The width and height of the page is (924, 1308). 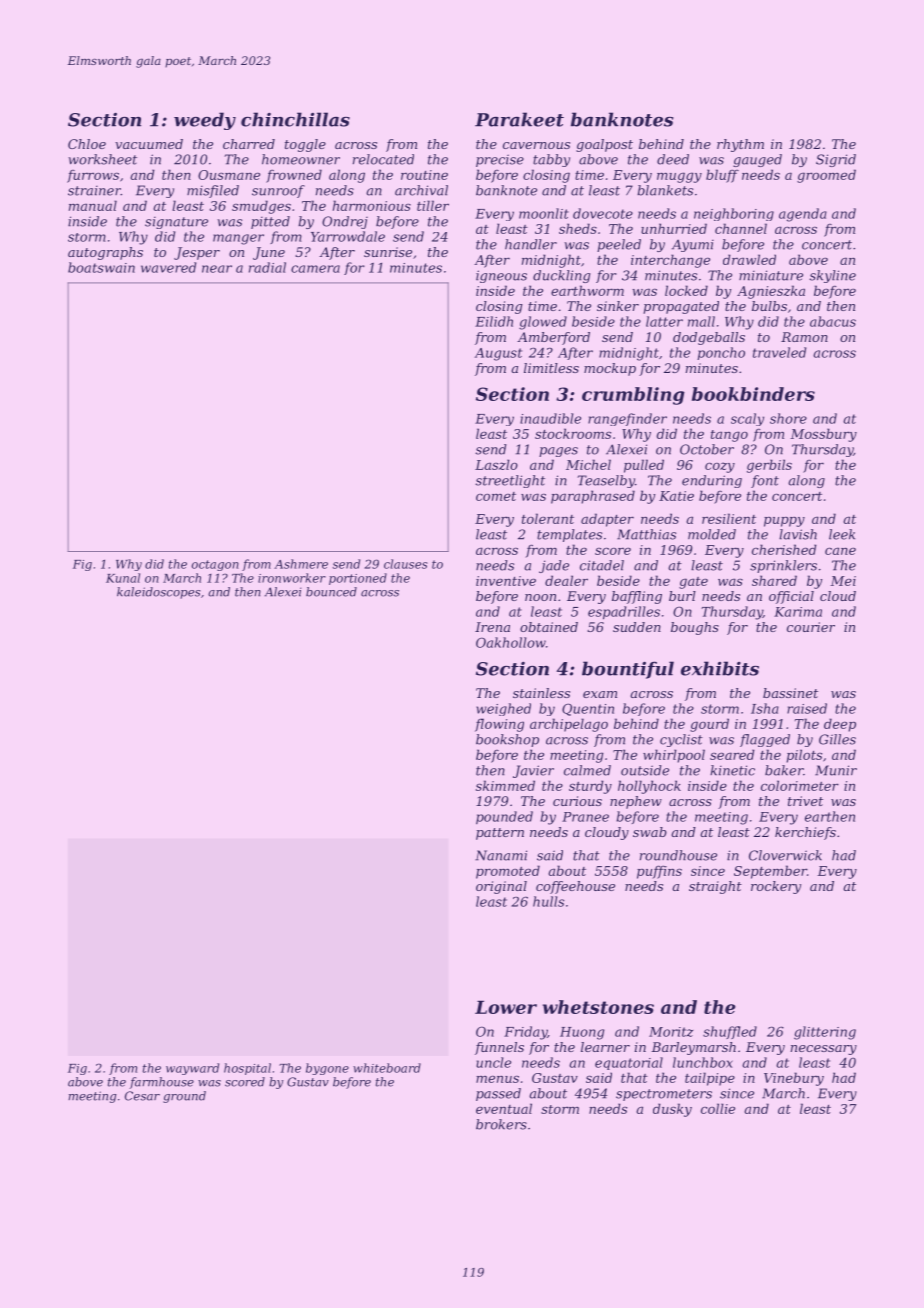 What do you see at coordinates (519, 119) in the page?
I see `Parakeet` at bounding box center [519, 119].
